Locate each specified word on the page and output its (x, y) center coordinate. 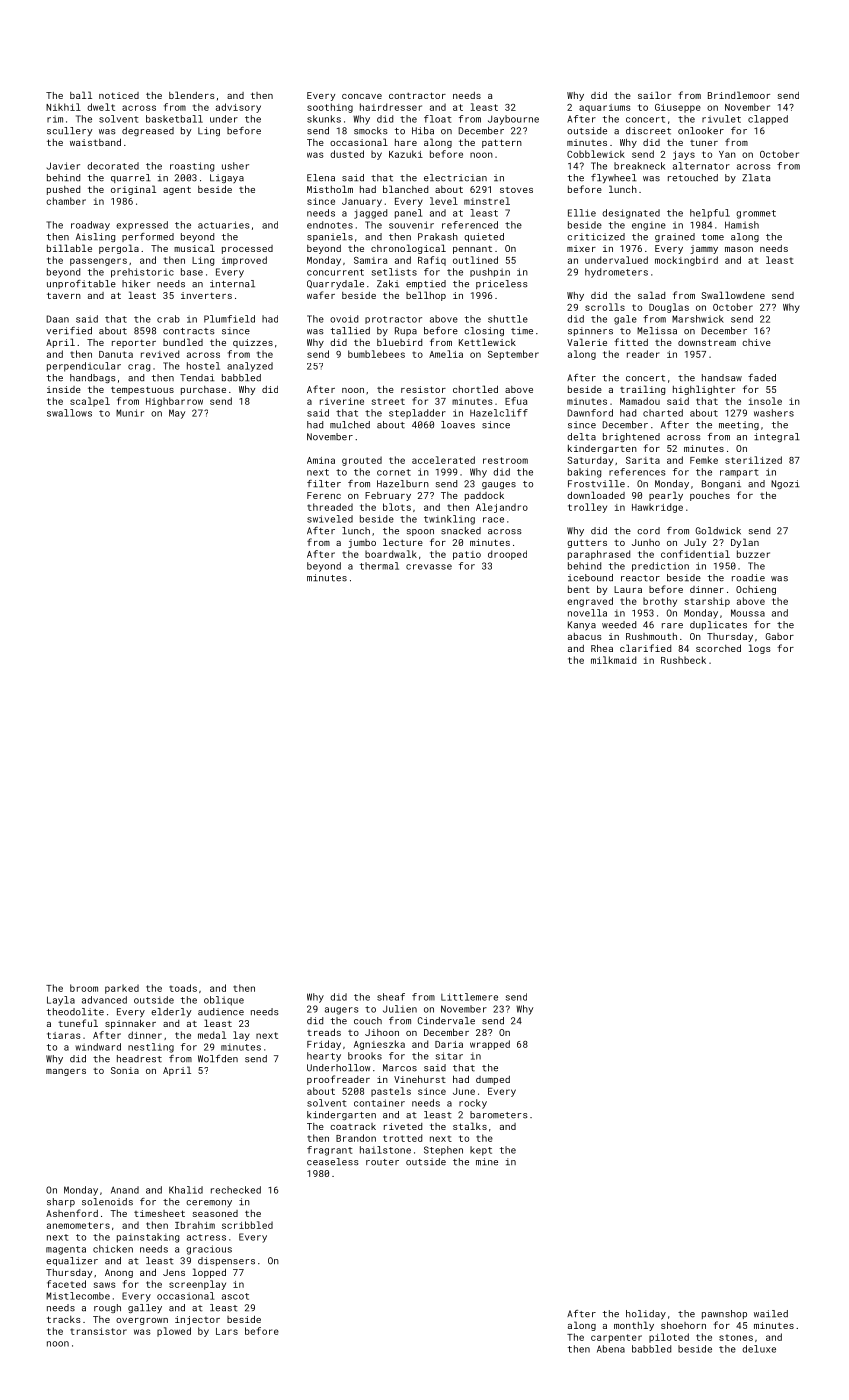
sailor (654, 95)
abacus (585, 636)
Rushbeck (683, 660)
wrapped (490, 1045)
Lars (227, 1331)
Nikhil (63, 107)
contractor (417, 95)
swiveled (330, 519)
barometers (498, 1115)
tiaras (64, 1035)
